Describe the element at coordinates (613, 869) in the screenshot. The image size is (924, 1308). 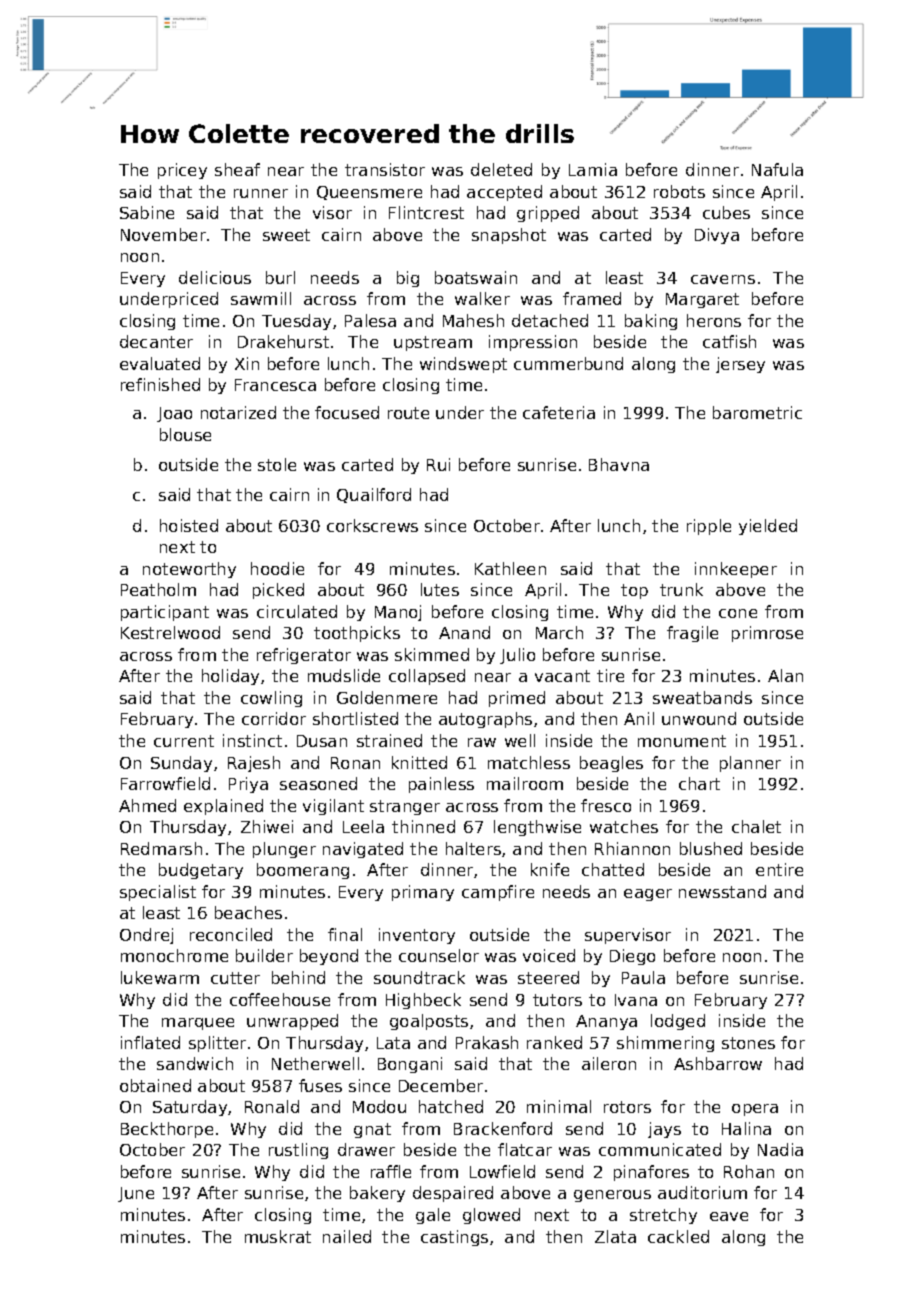
I see `chatted` at that location.
